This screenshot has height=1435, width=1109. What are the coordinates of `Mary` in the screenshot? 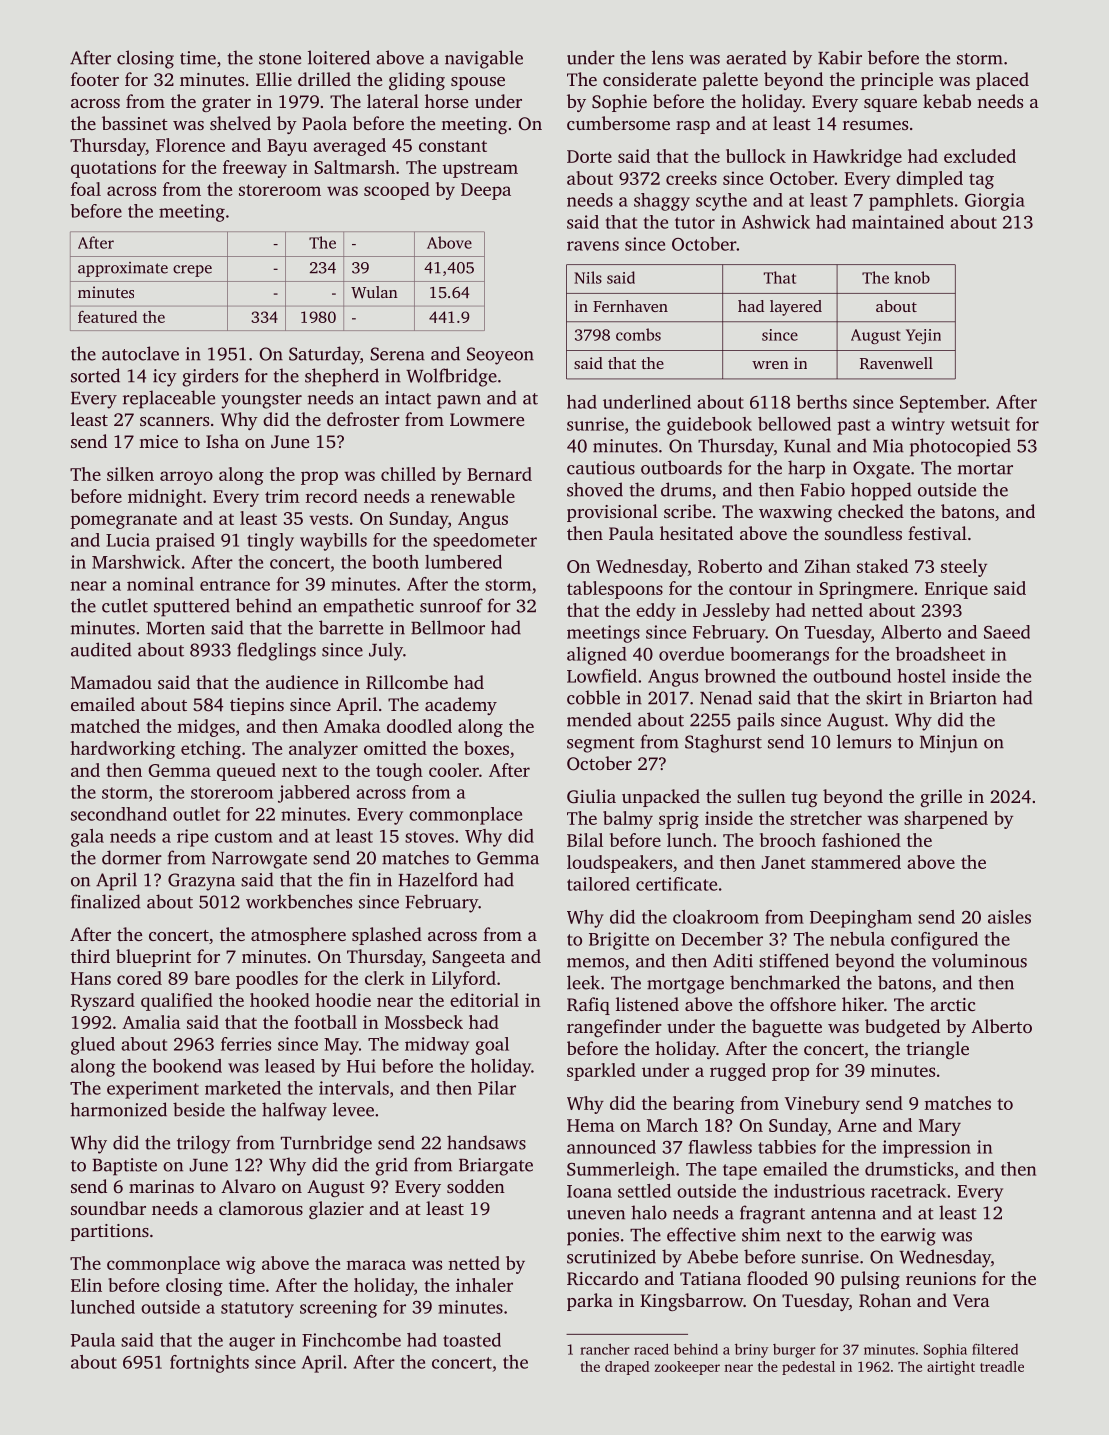 It's located at (940, 1127).
